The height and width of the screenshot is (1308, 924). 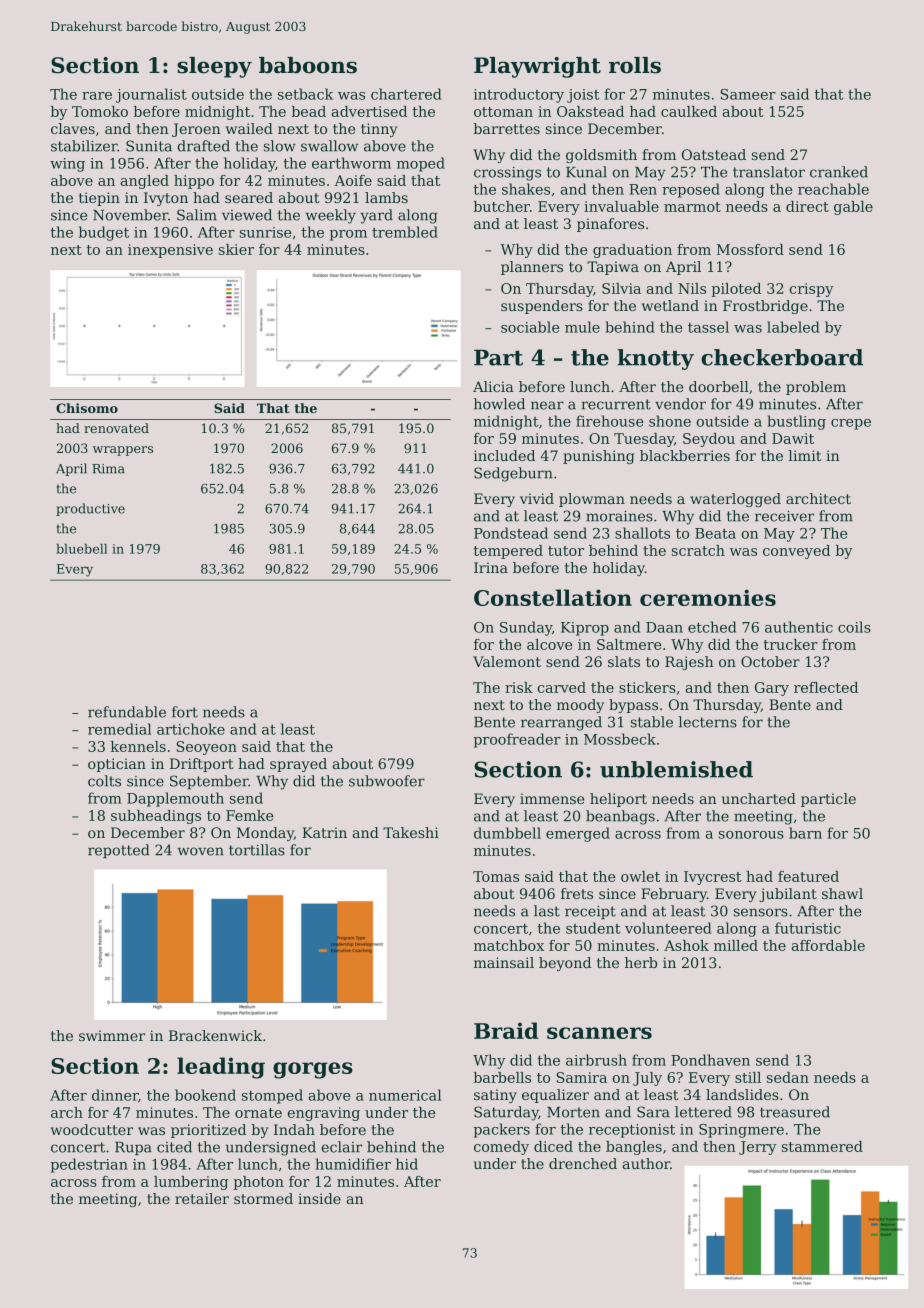 What do you see at coordinates (319, 1198) in the screenshot?
I see `inside` at bounding box center [319, 1198].
